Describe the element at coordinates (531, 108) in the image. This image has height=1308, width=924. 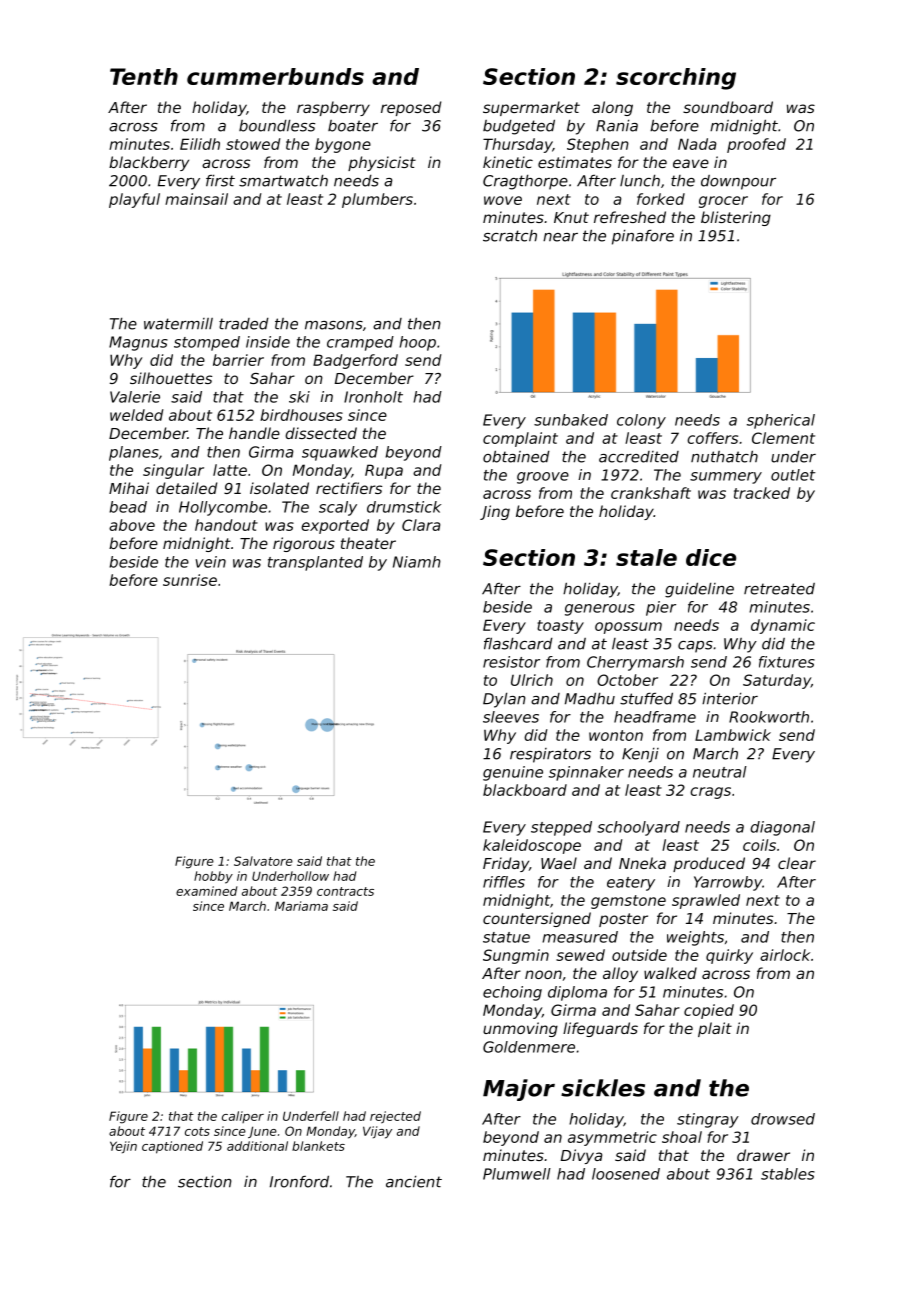
I see `supermarket` at that location.
